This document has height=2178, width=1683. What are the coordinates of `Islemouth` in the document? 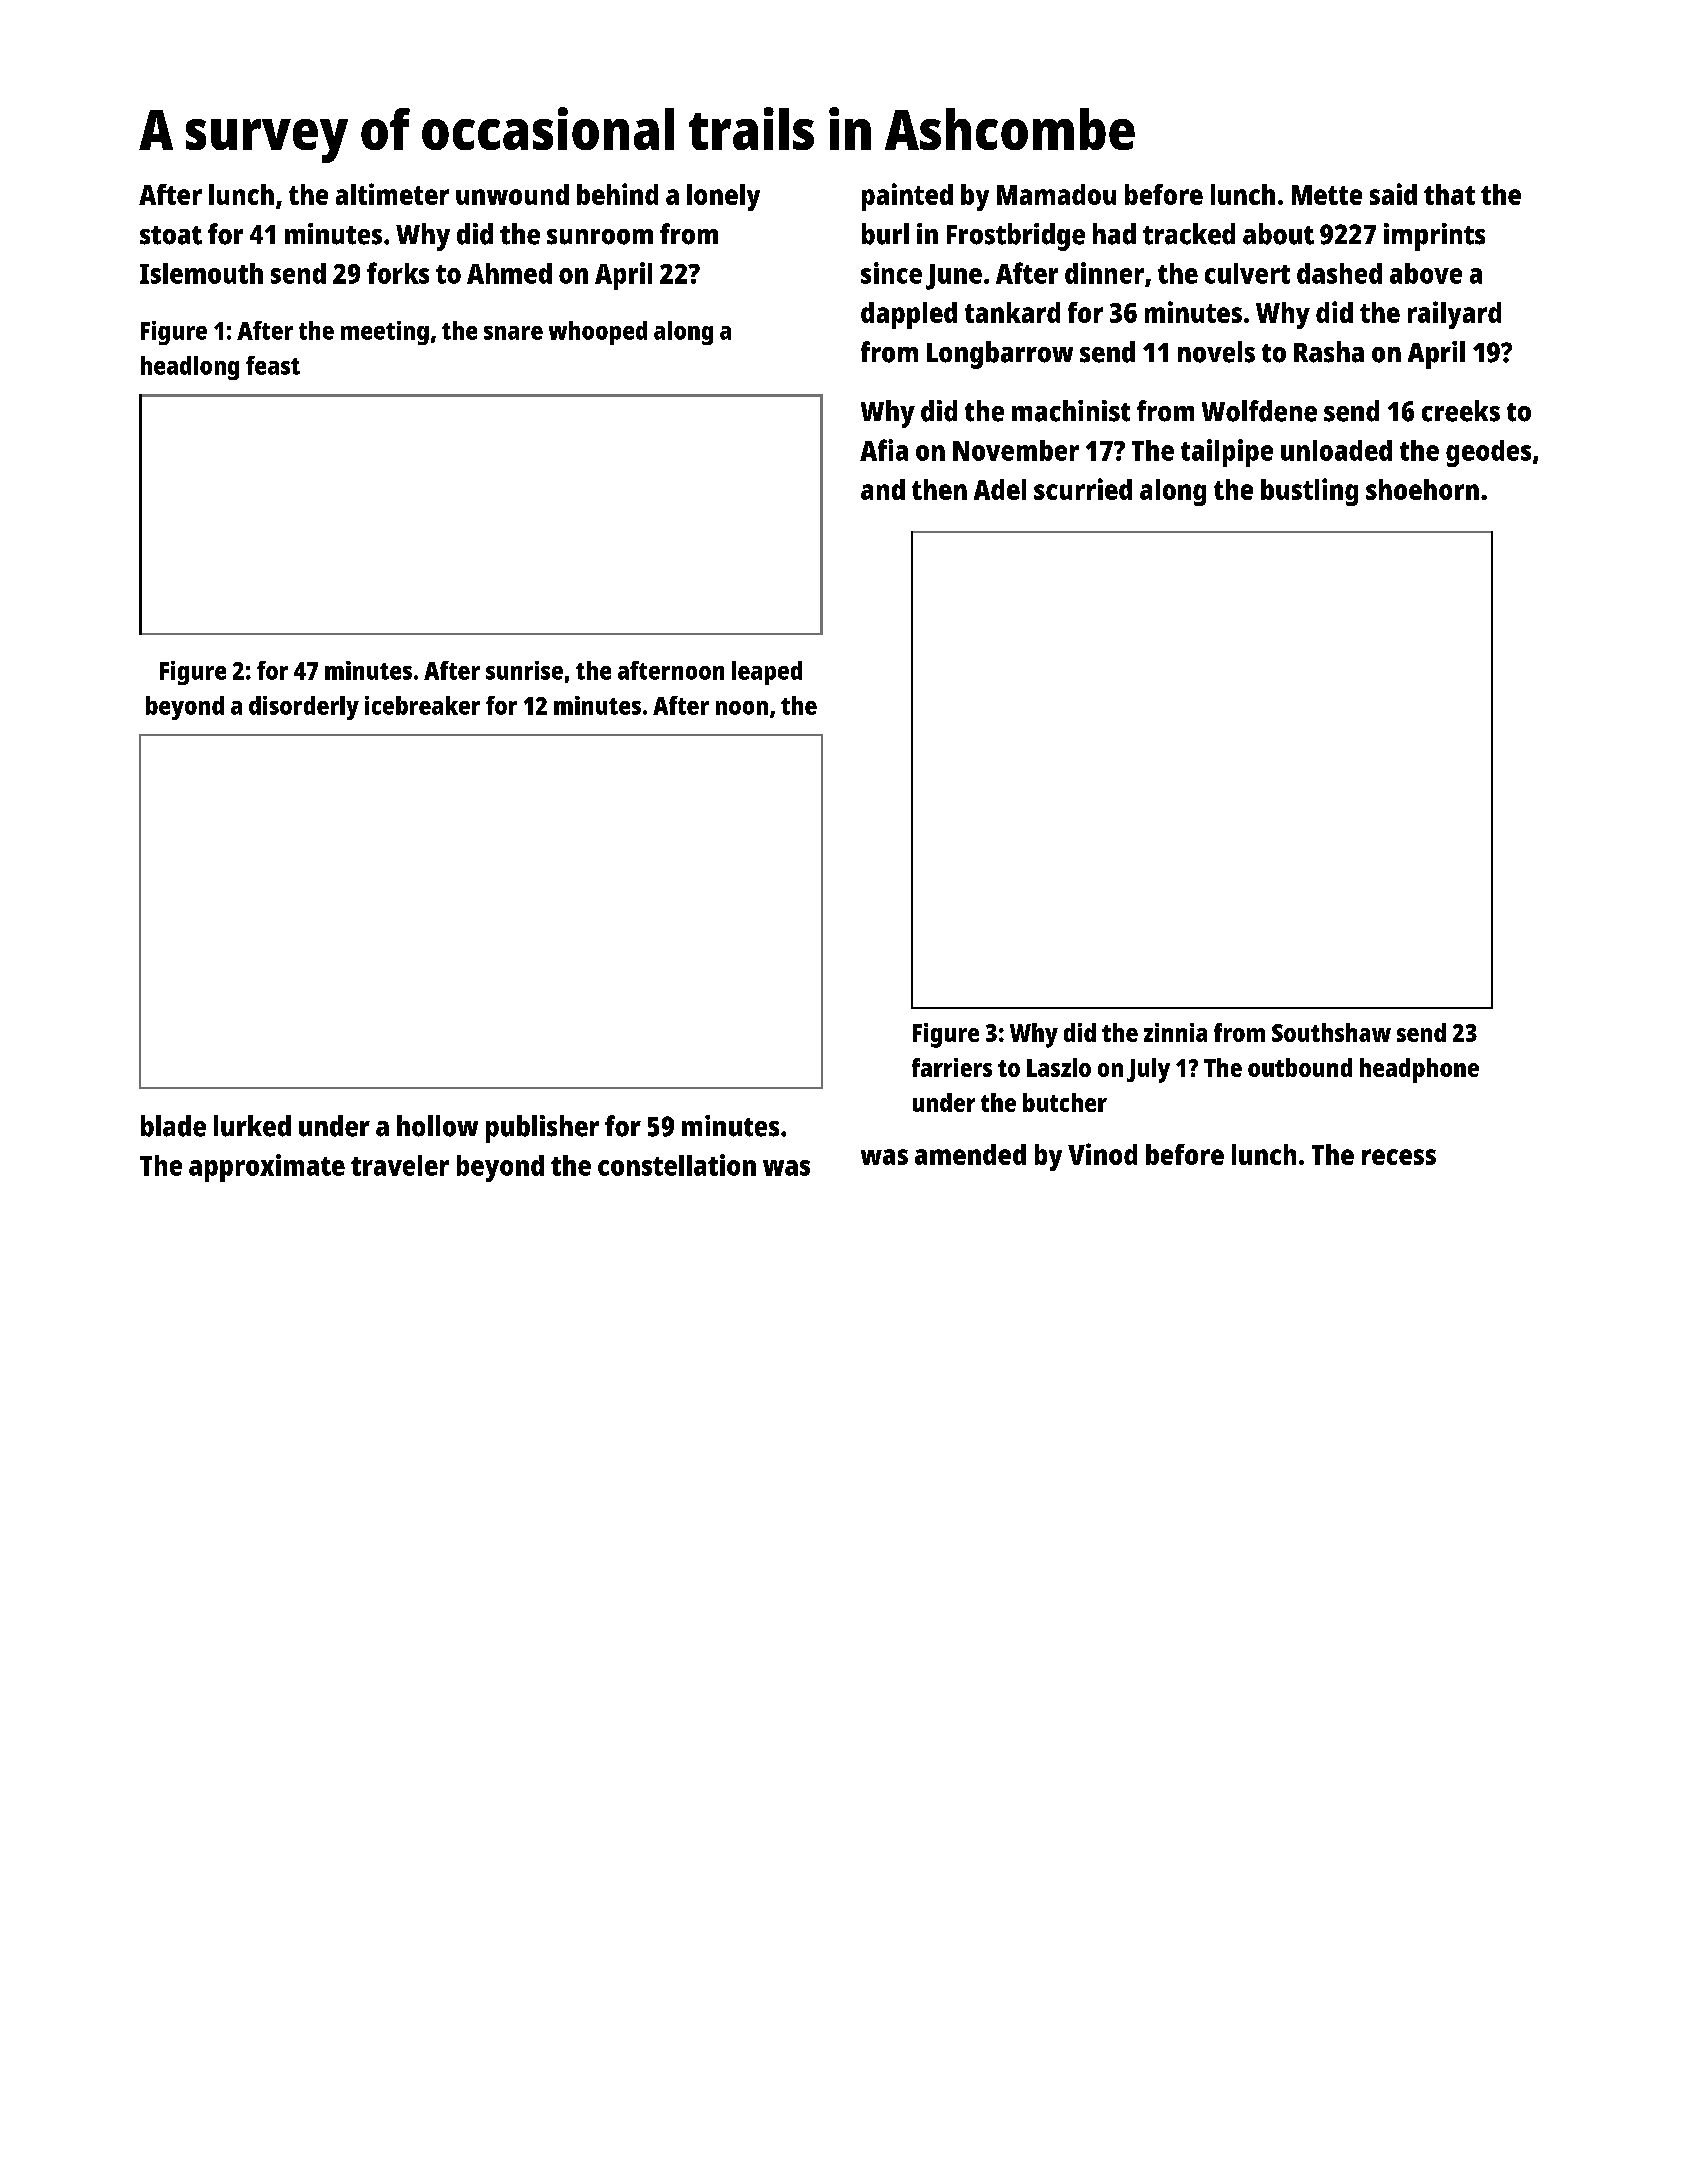 It's located at (201, 273).
